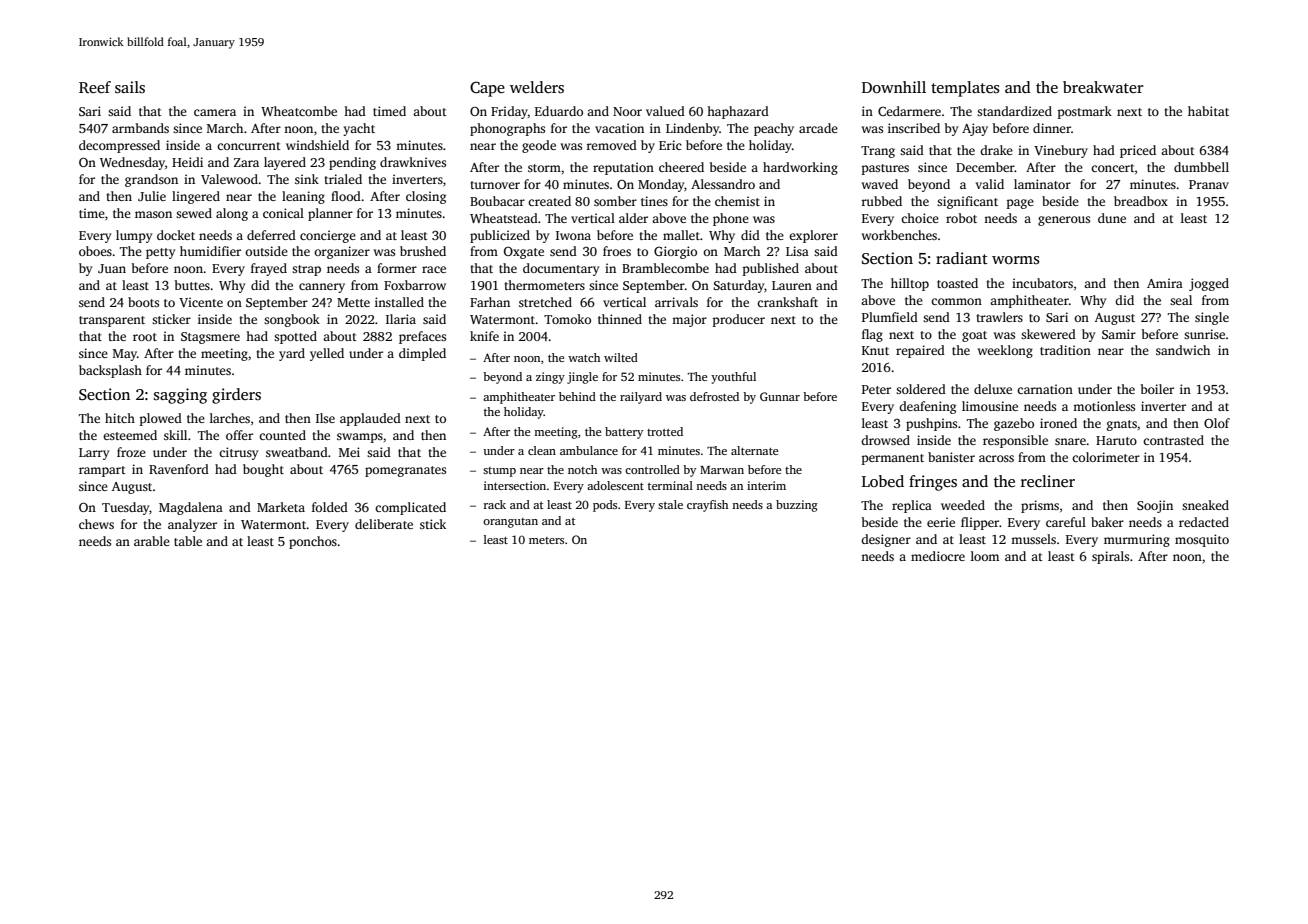 The height and width of the screenshot is (924, 1308). Describe the element at coordinates (544, 168) in the screenshot. I see `storm` at that location.
